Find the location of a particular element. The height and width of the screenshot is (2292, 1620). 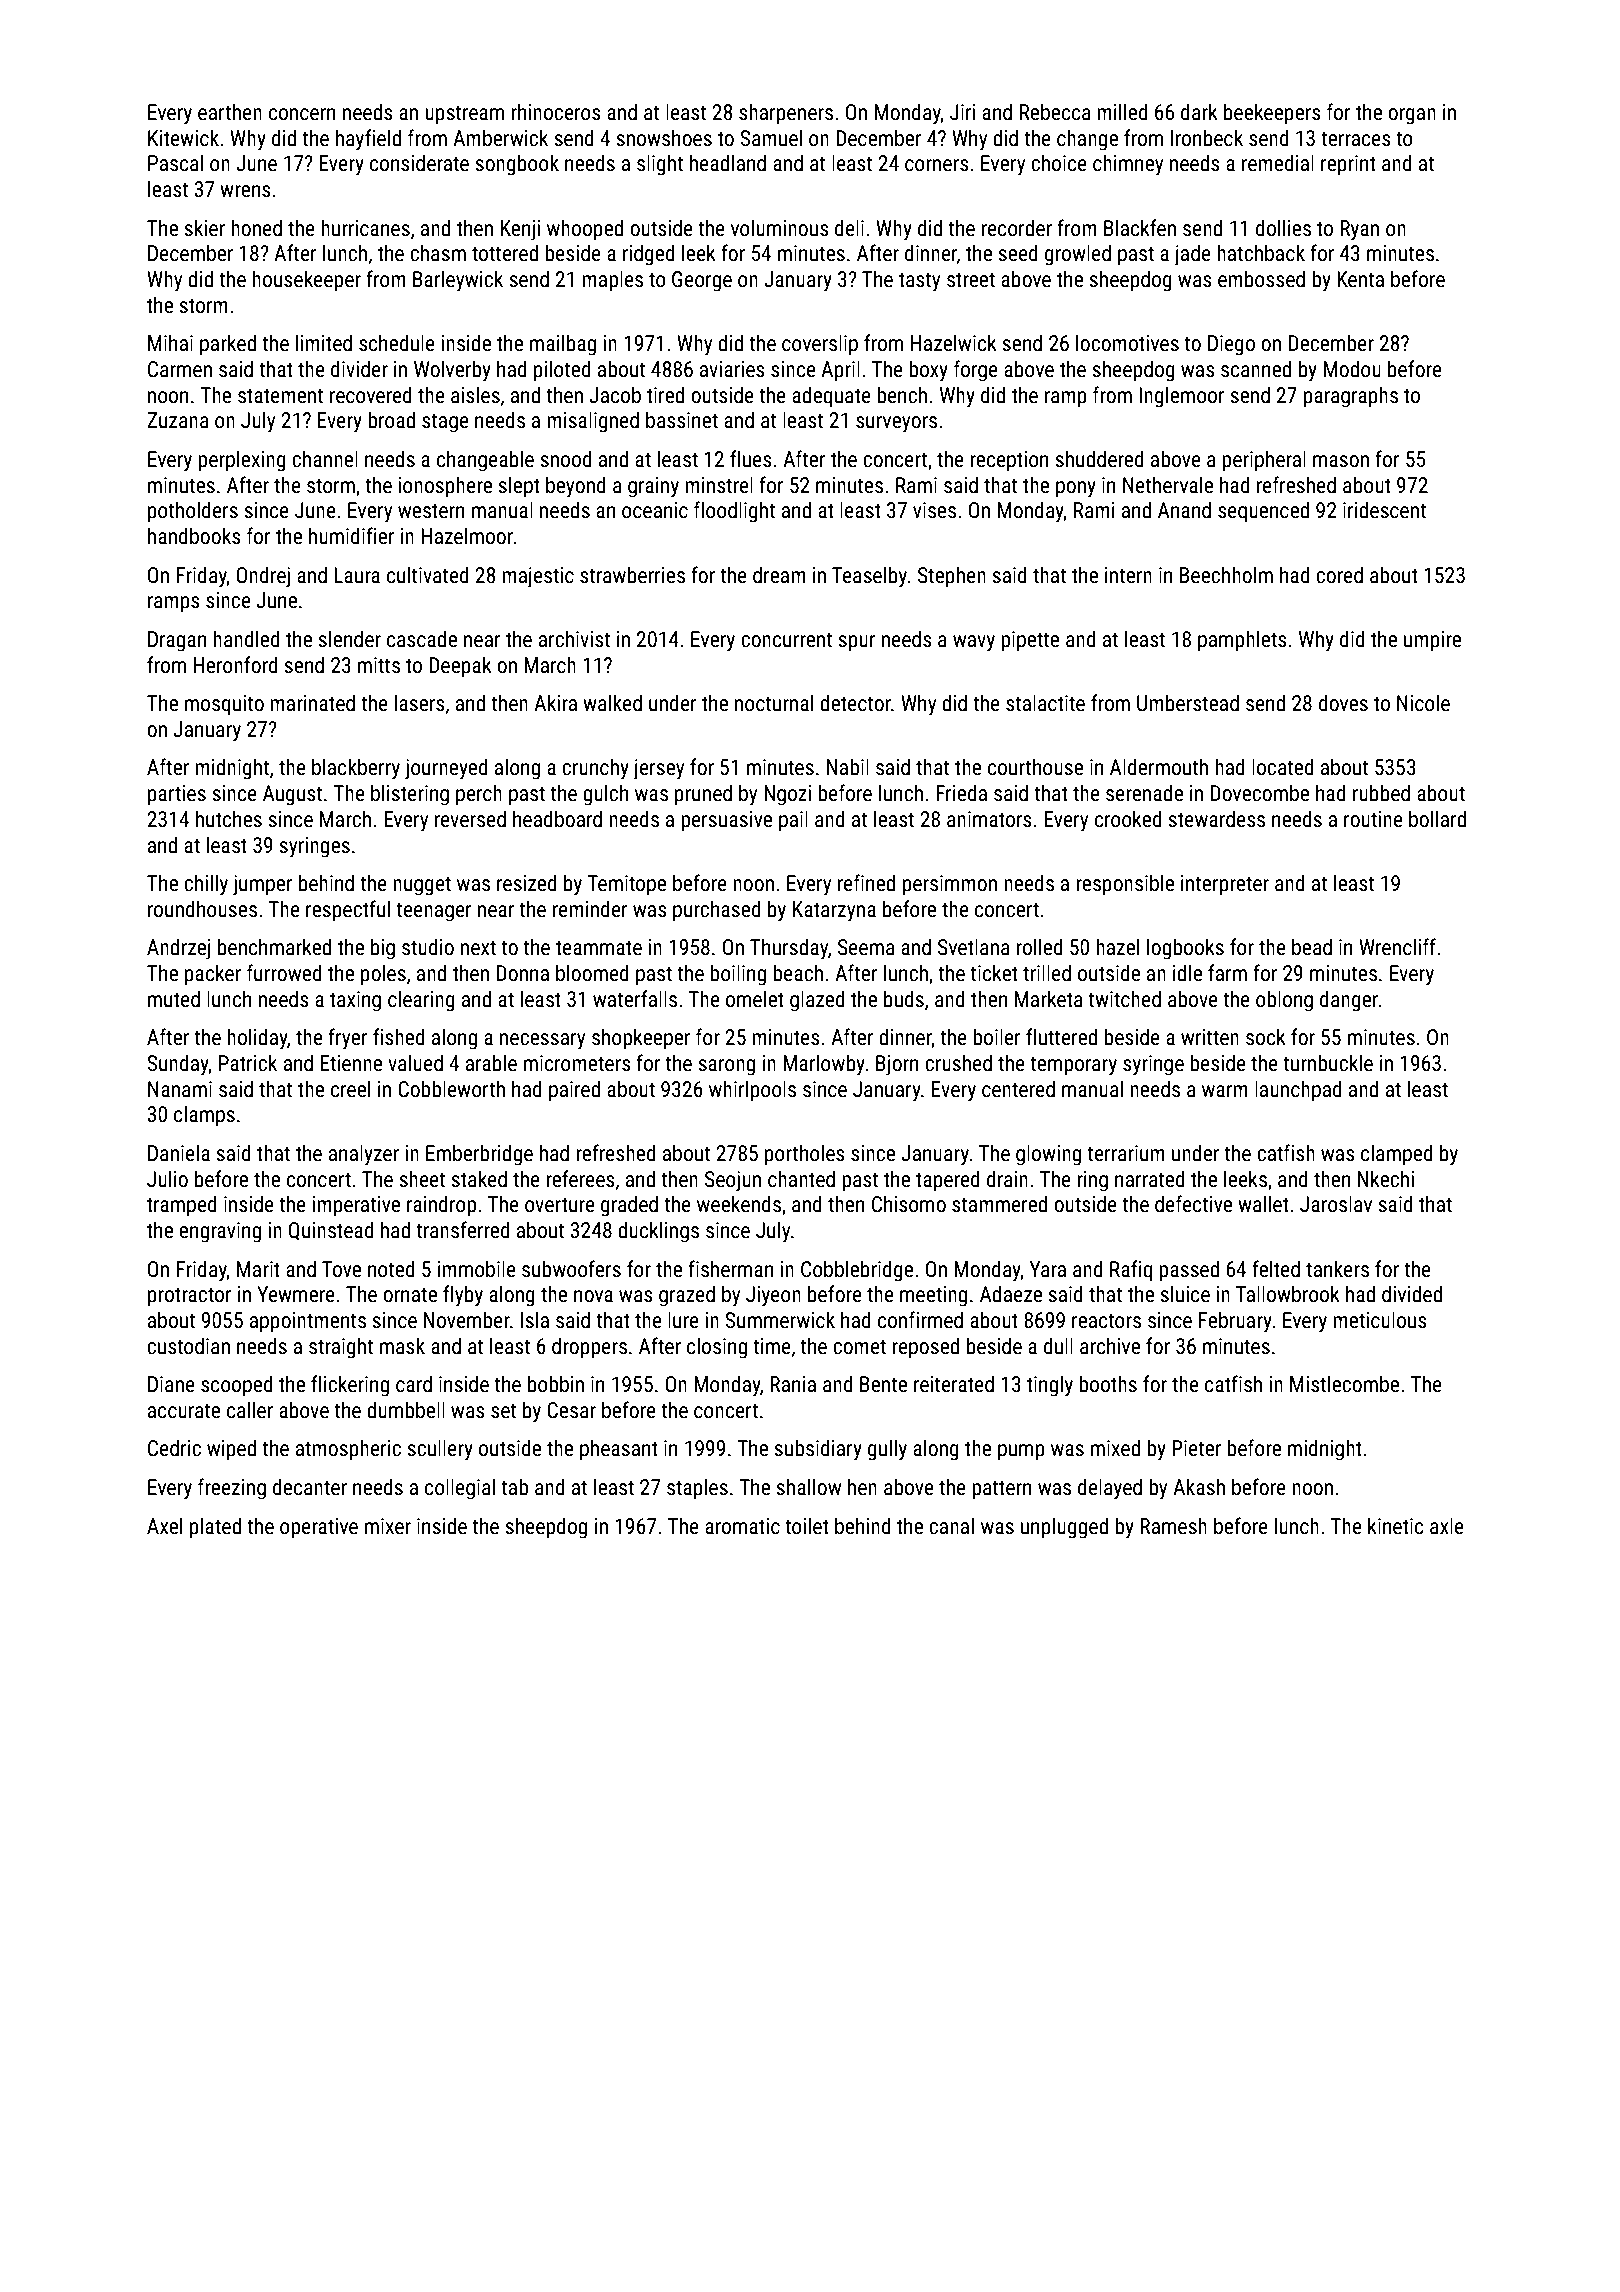

Seojun is located at coordinates (733, 1181).
